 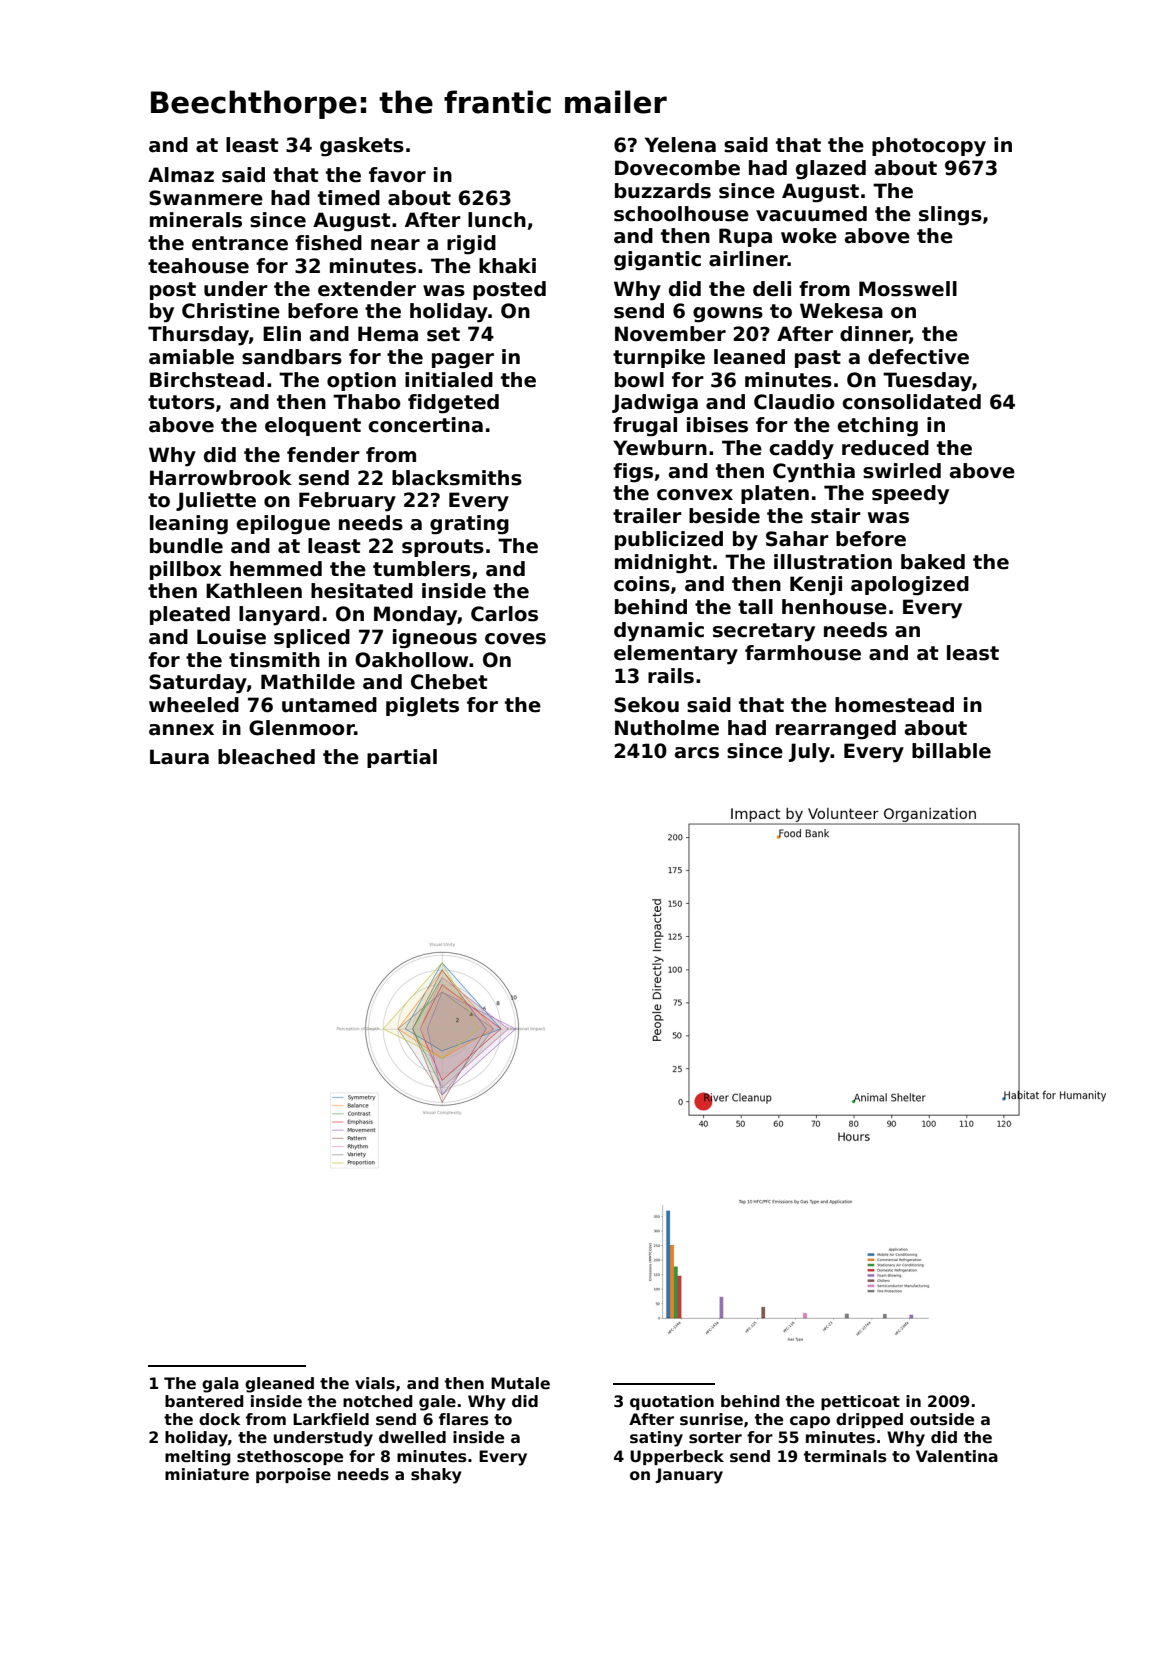 I want to click on gala, so click(x=220, y=1385).
